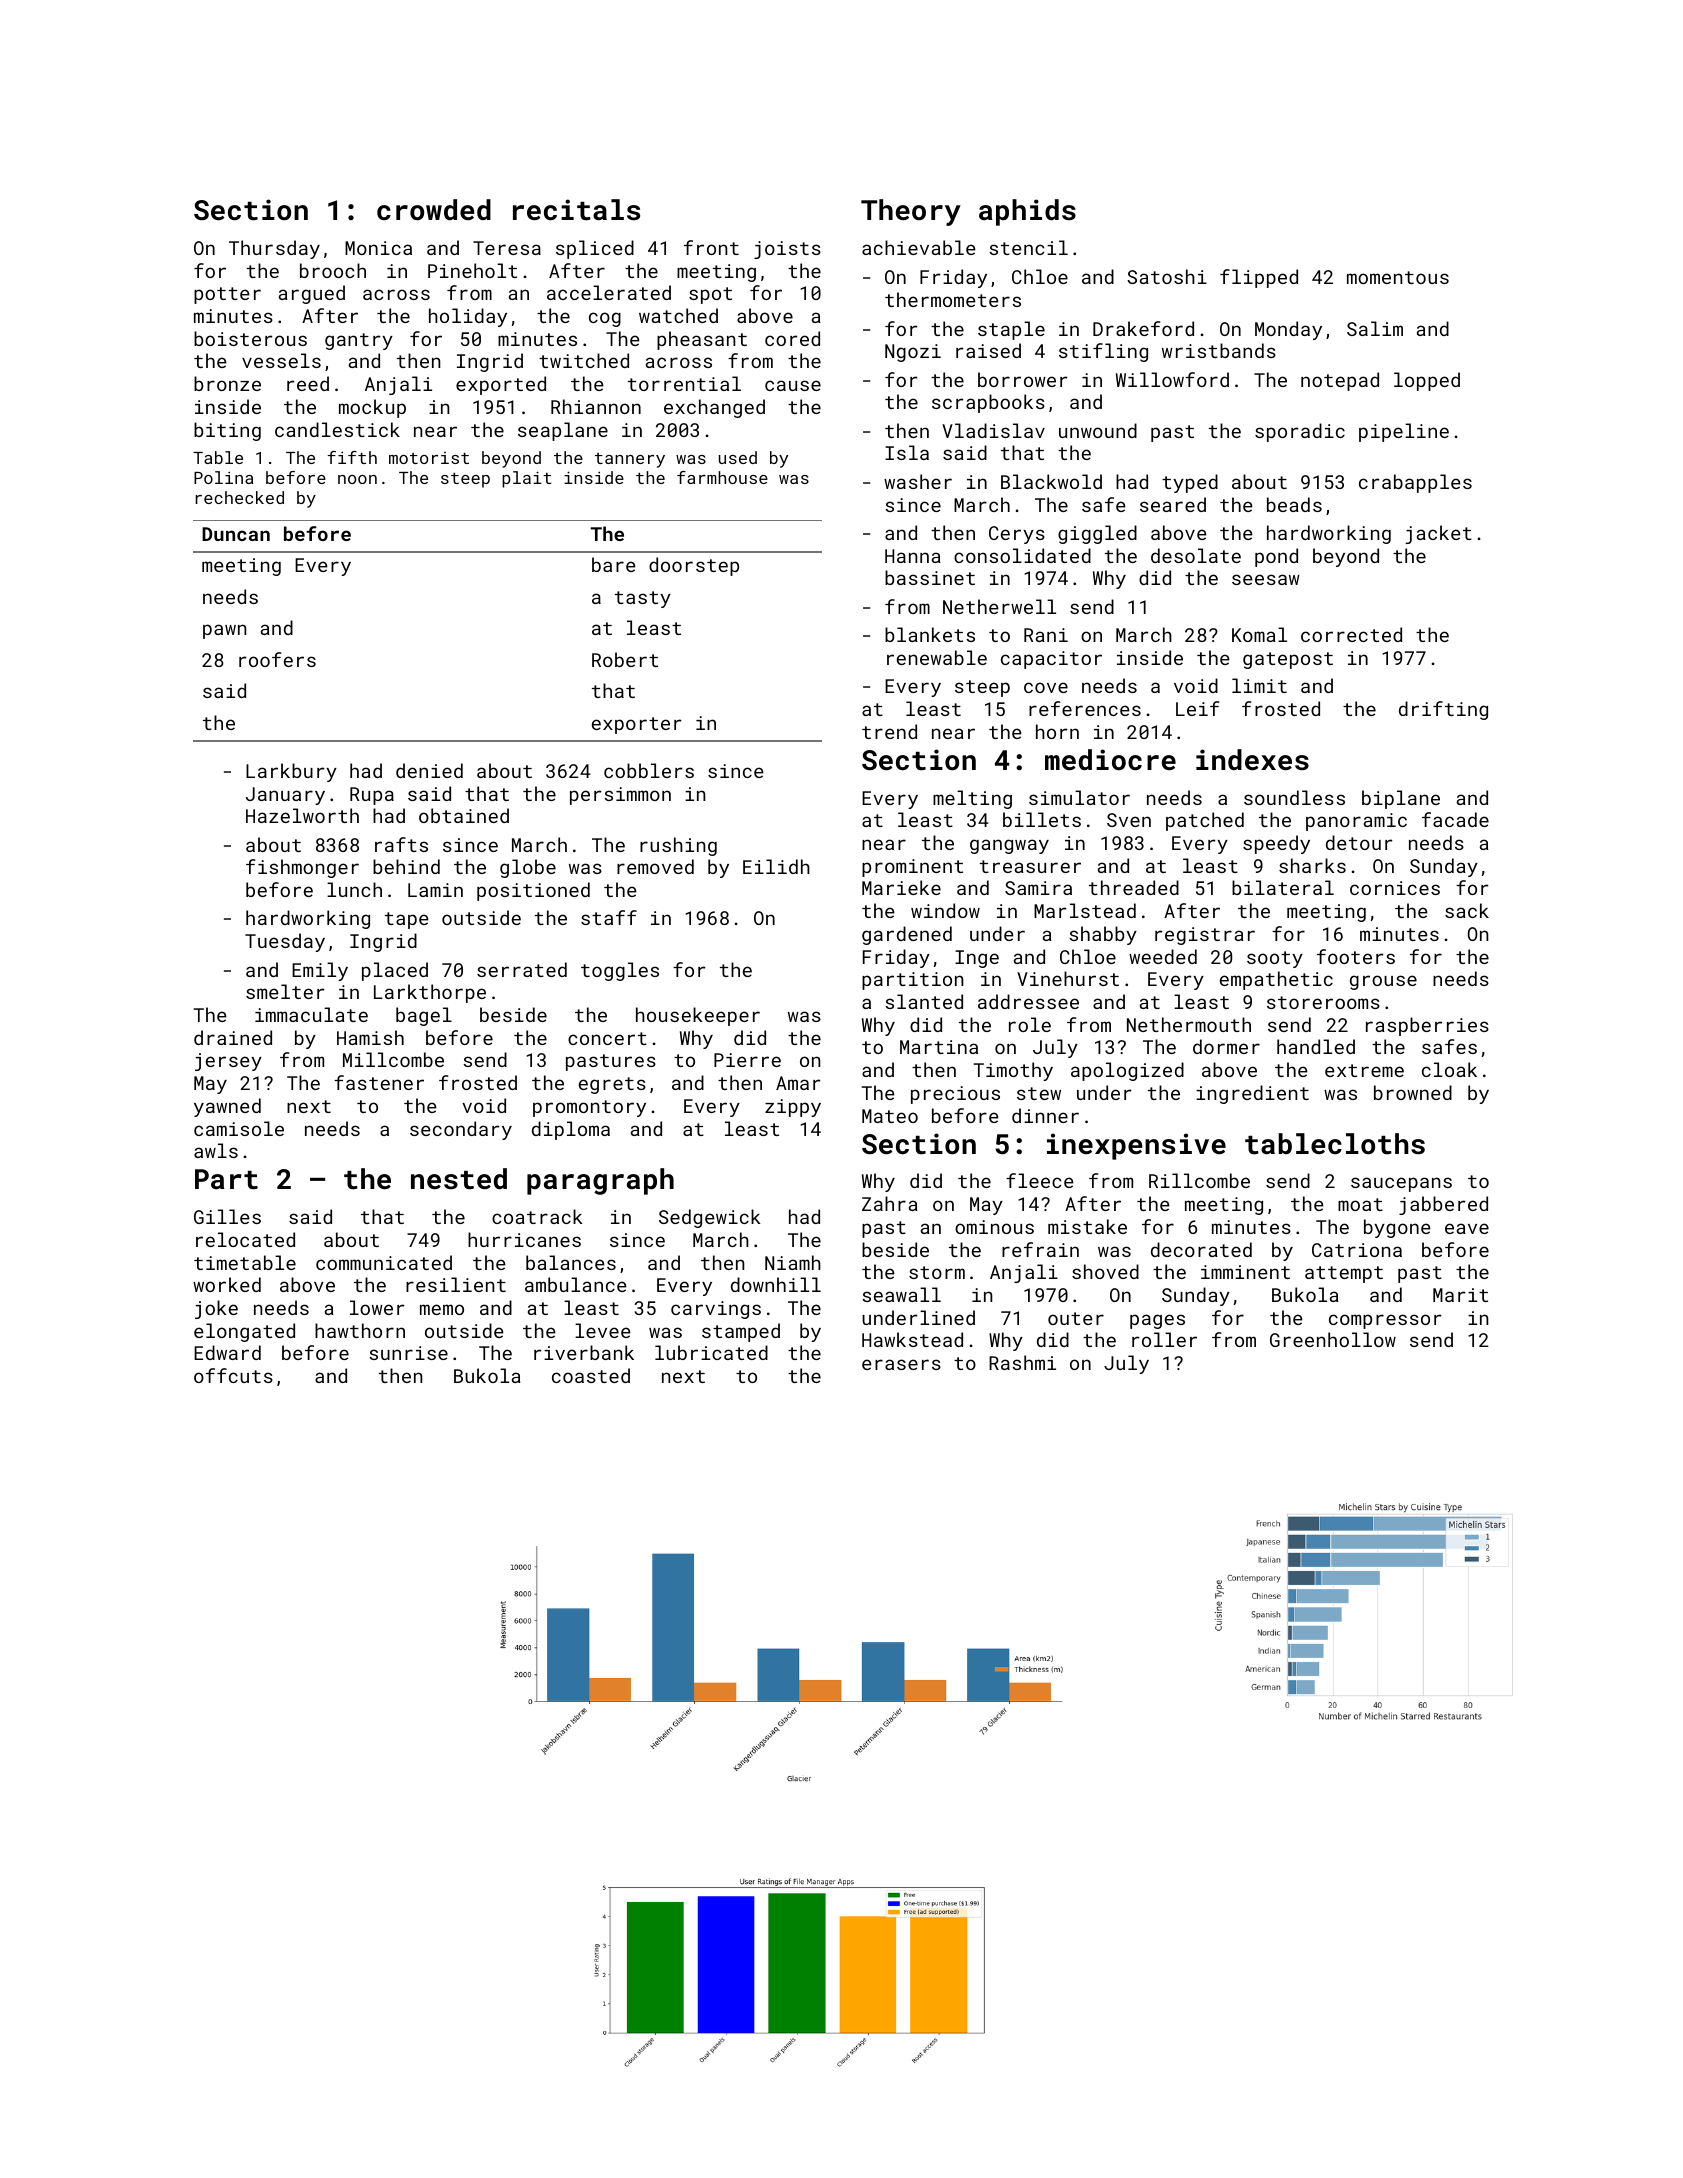  What do you see at coordinates (953, 299) in the screenshot?
I see `thermometers` at bounding box center [953, 299].
